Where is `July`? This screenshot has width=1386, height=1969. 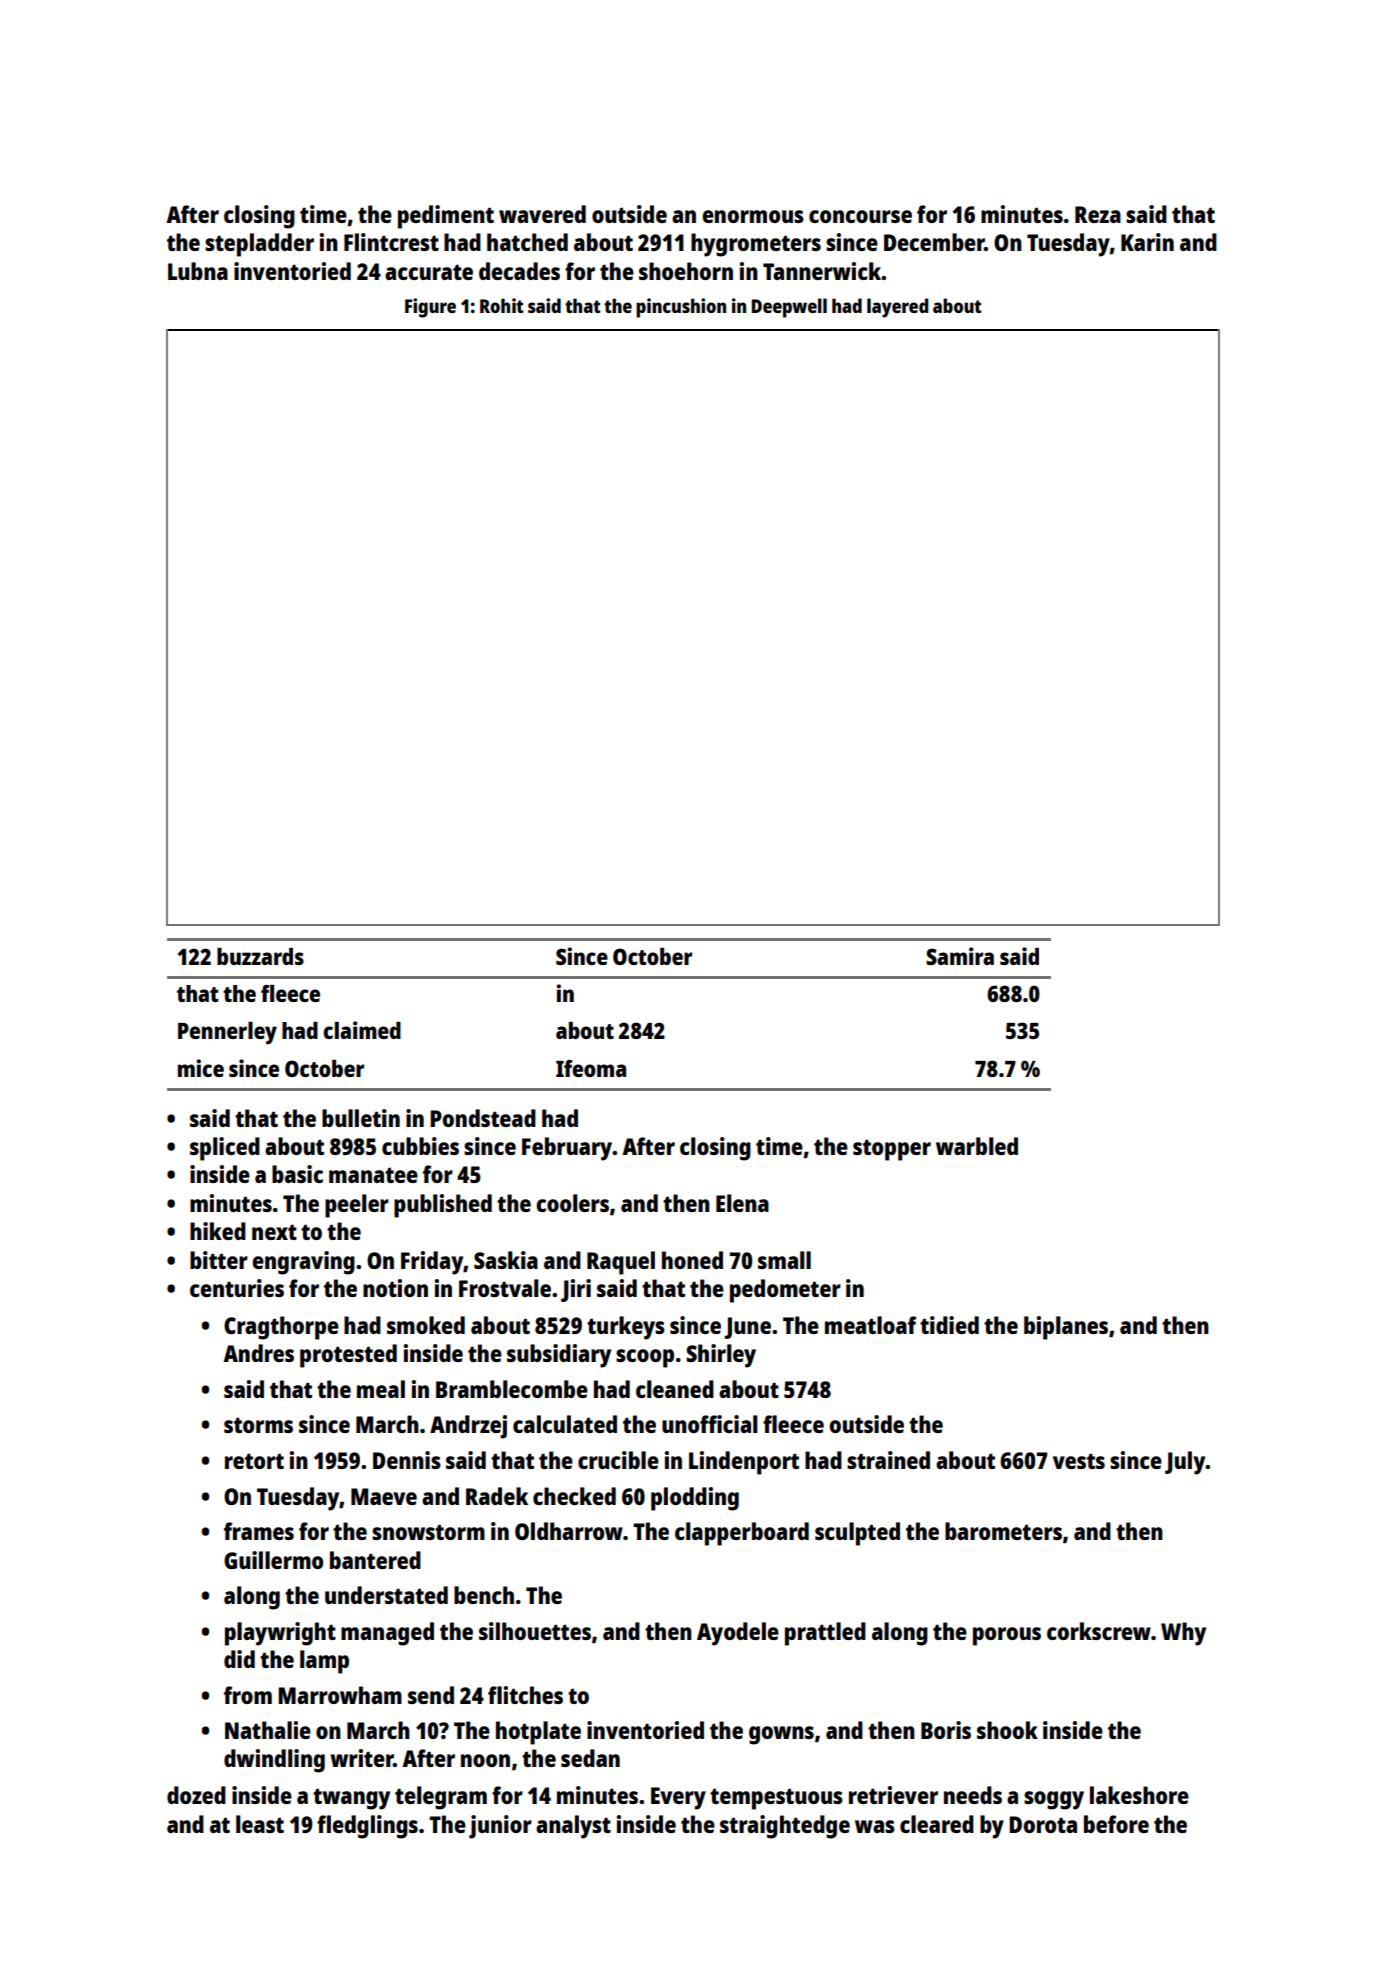 July is located at coordinates (1185, 1463).
